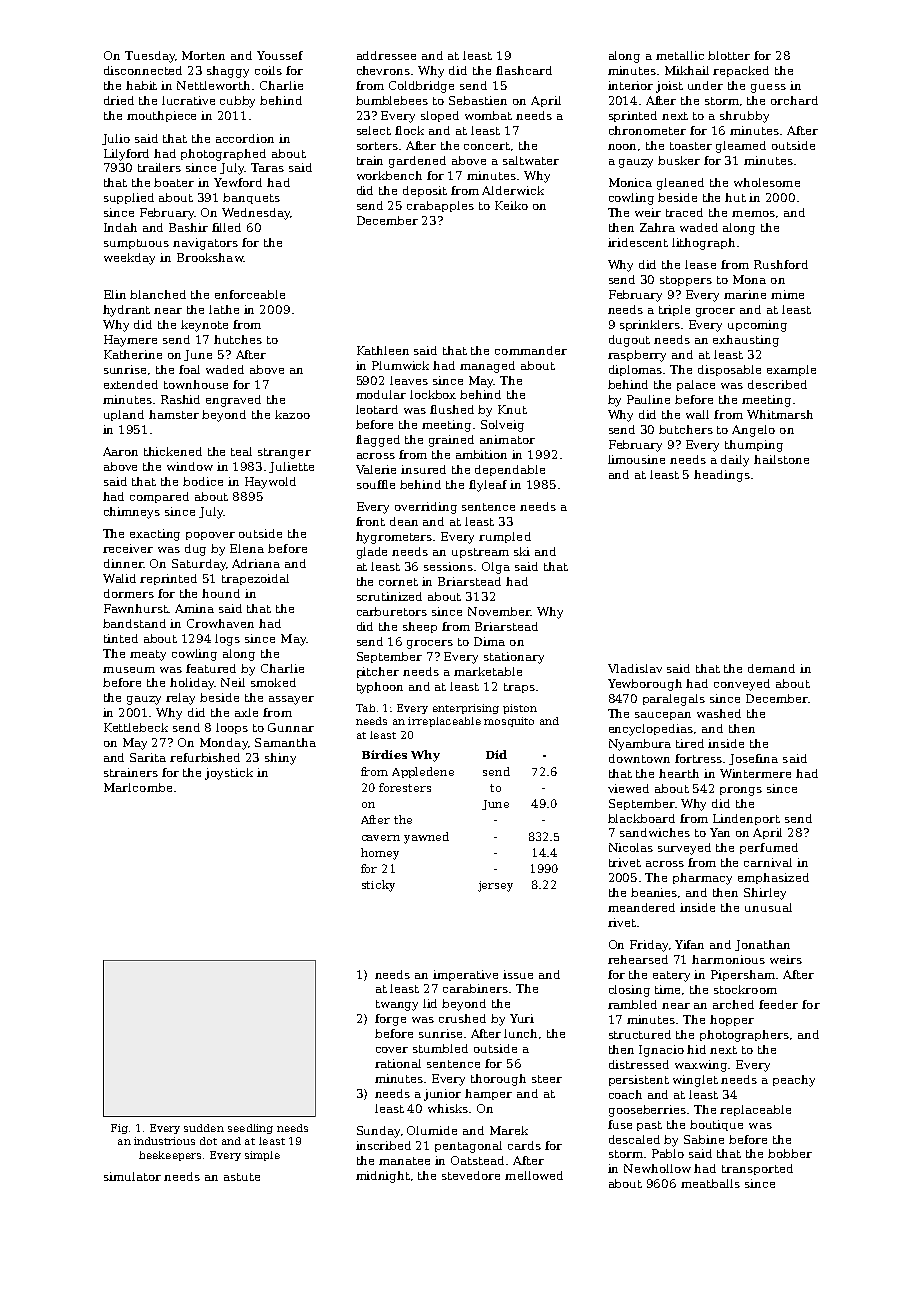  What do you see at coordinates (138, 787) in the screenshot?
I see `Marlcombe` at bounding box center [138, 787].
